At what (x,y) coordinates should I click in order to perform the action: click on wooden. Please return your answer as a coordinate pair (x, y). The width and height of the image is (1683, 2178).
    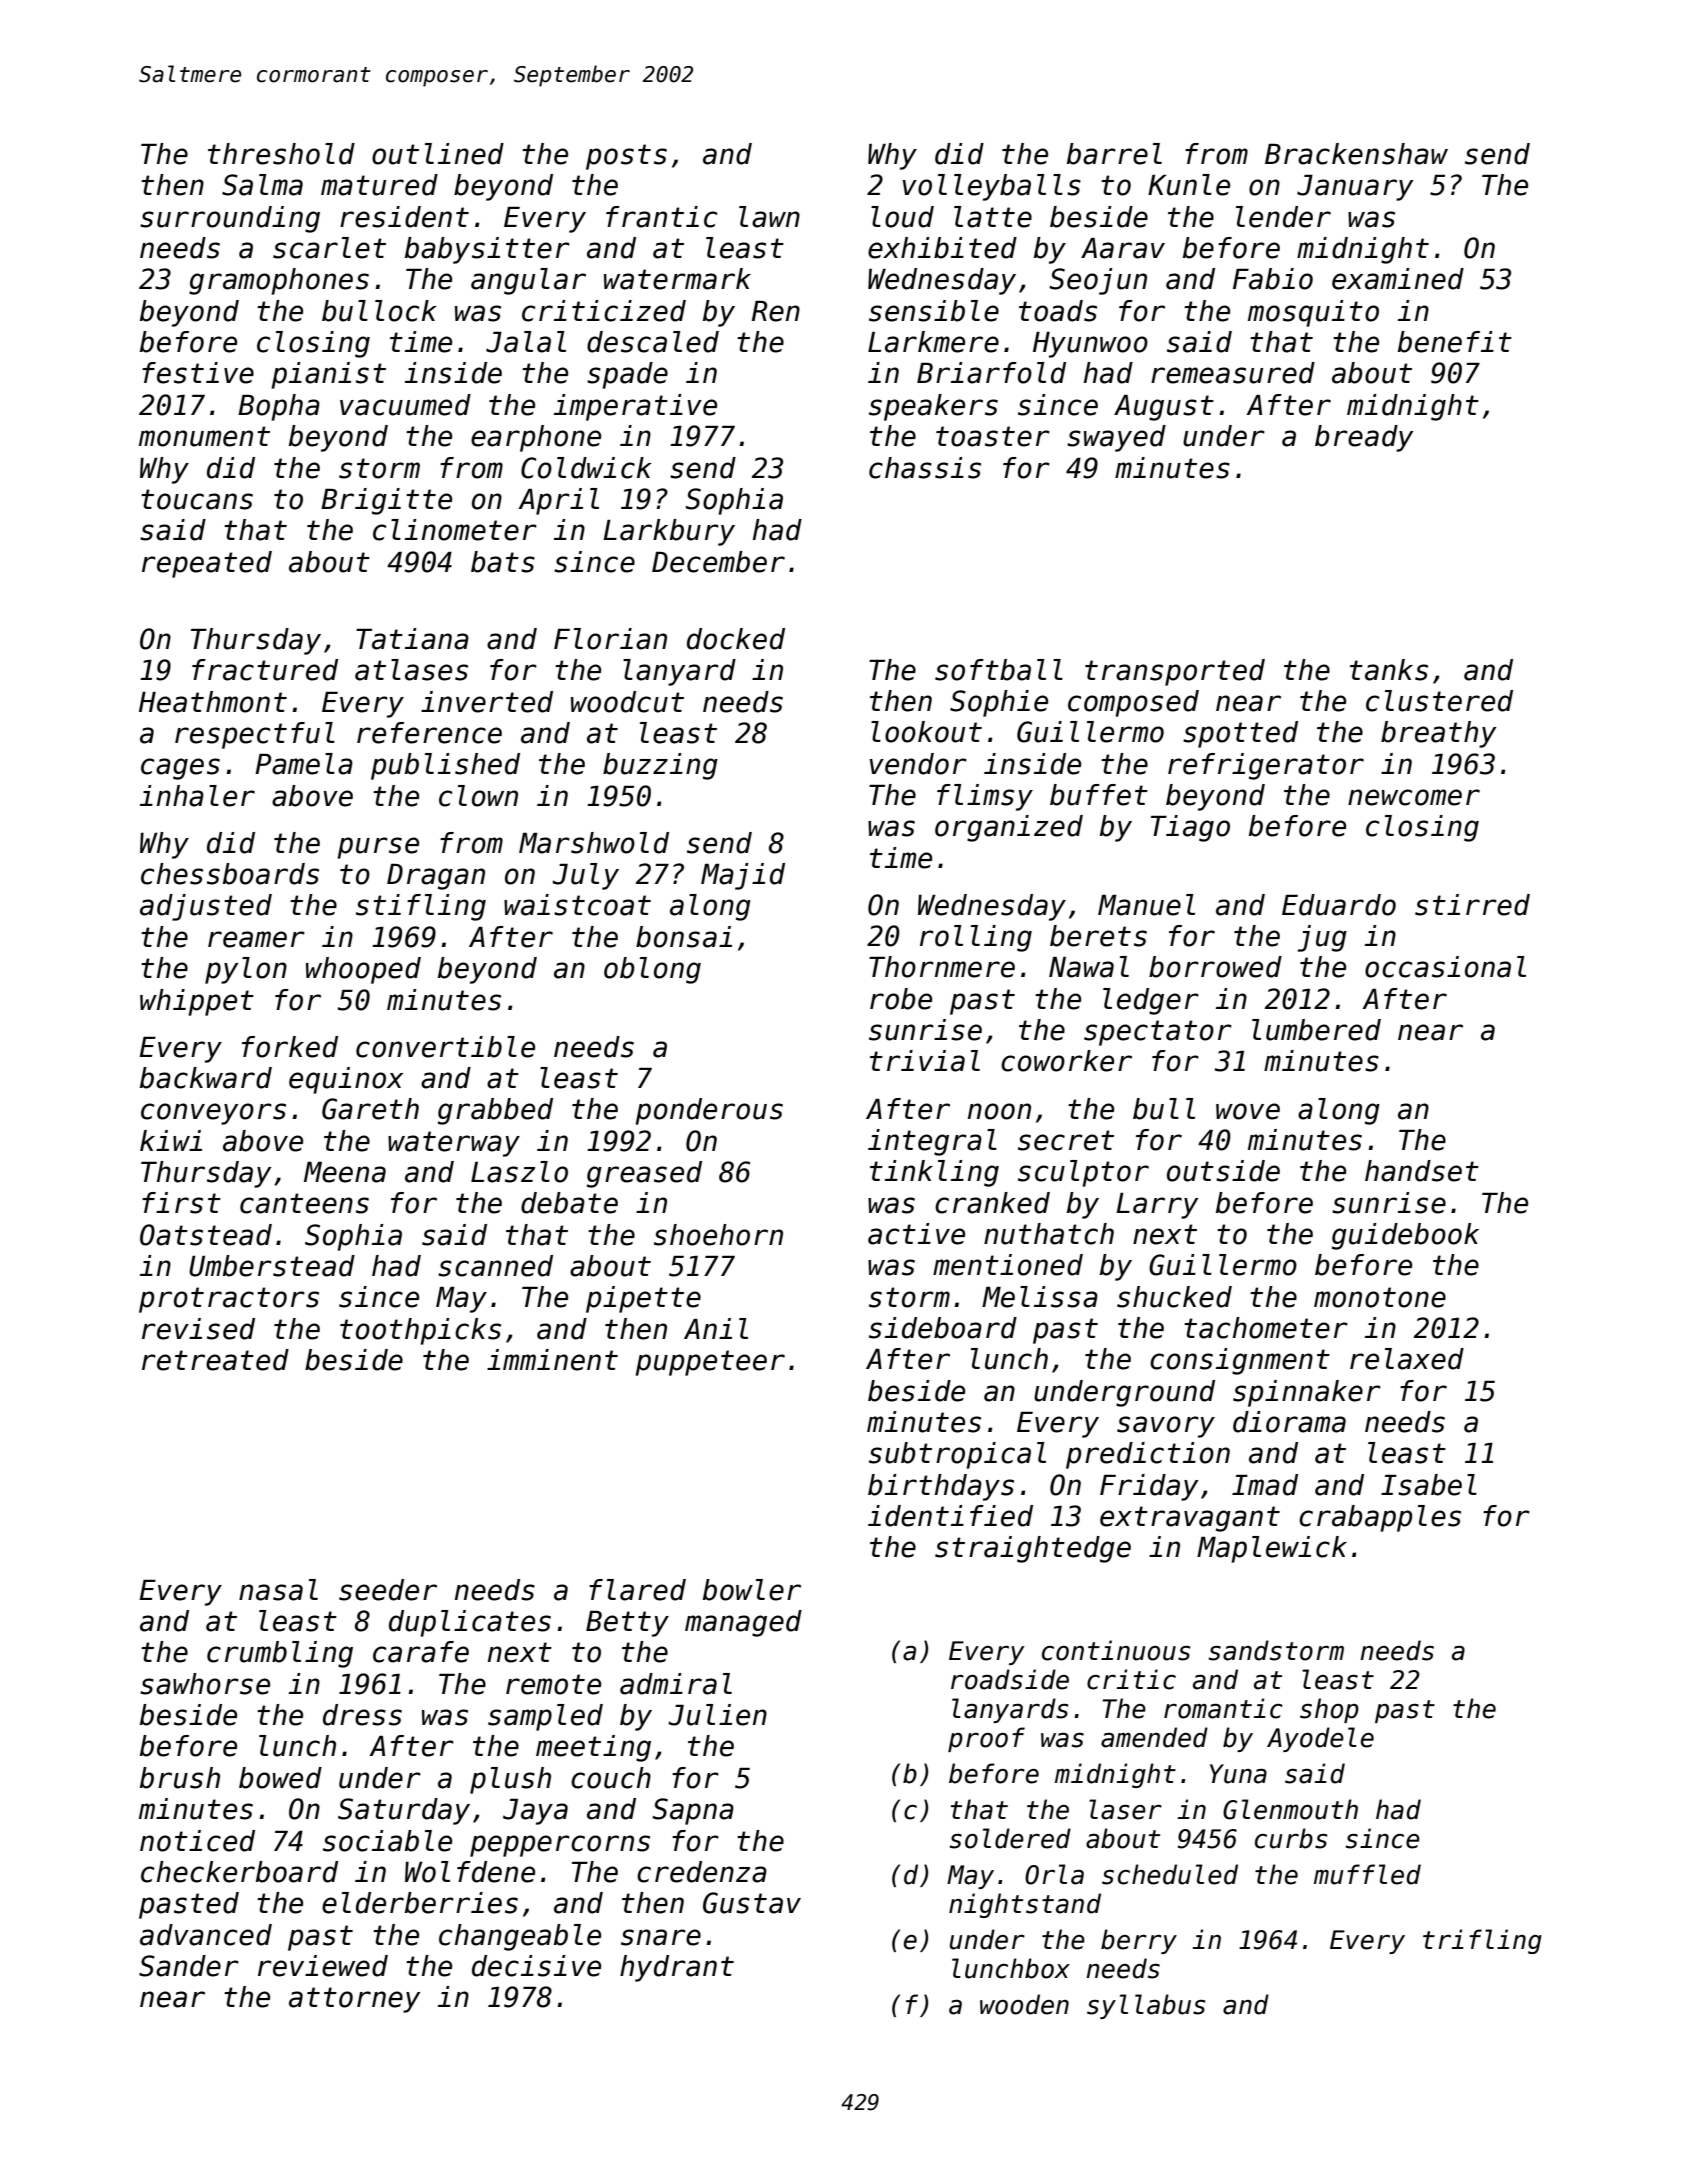
    Looking at the image, I should click on (1024, 2004).
